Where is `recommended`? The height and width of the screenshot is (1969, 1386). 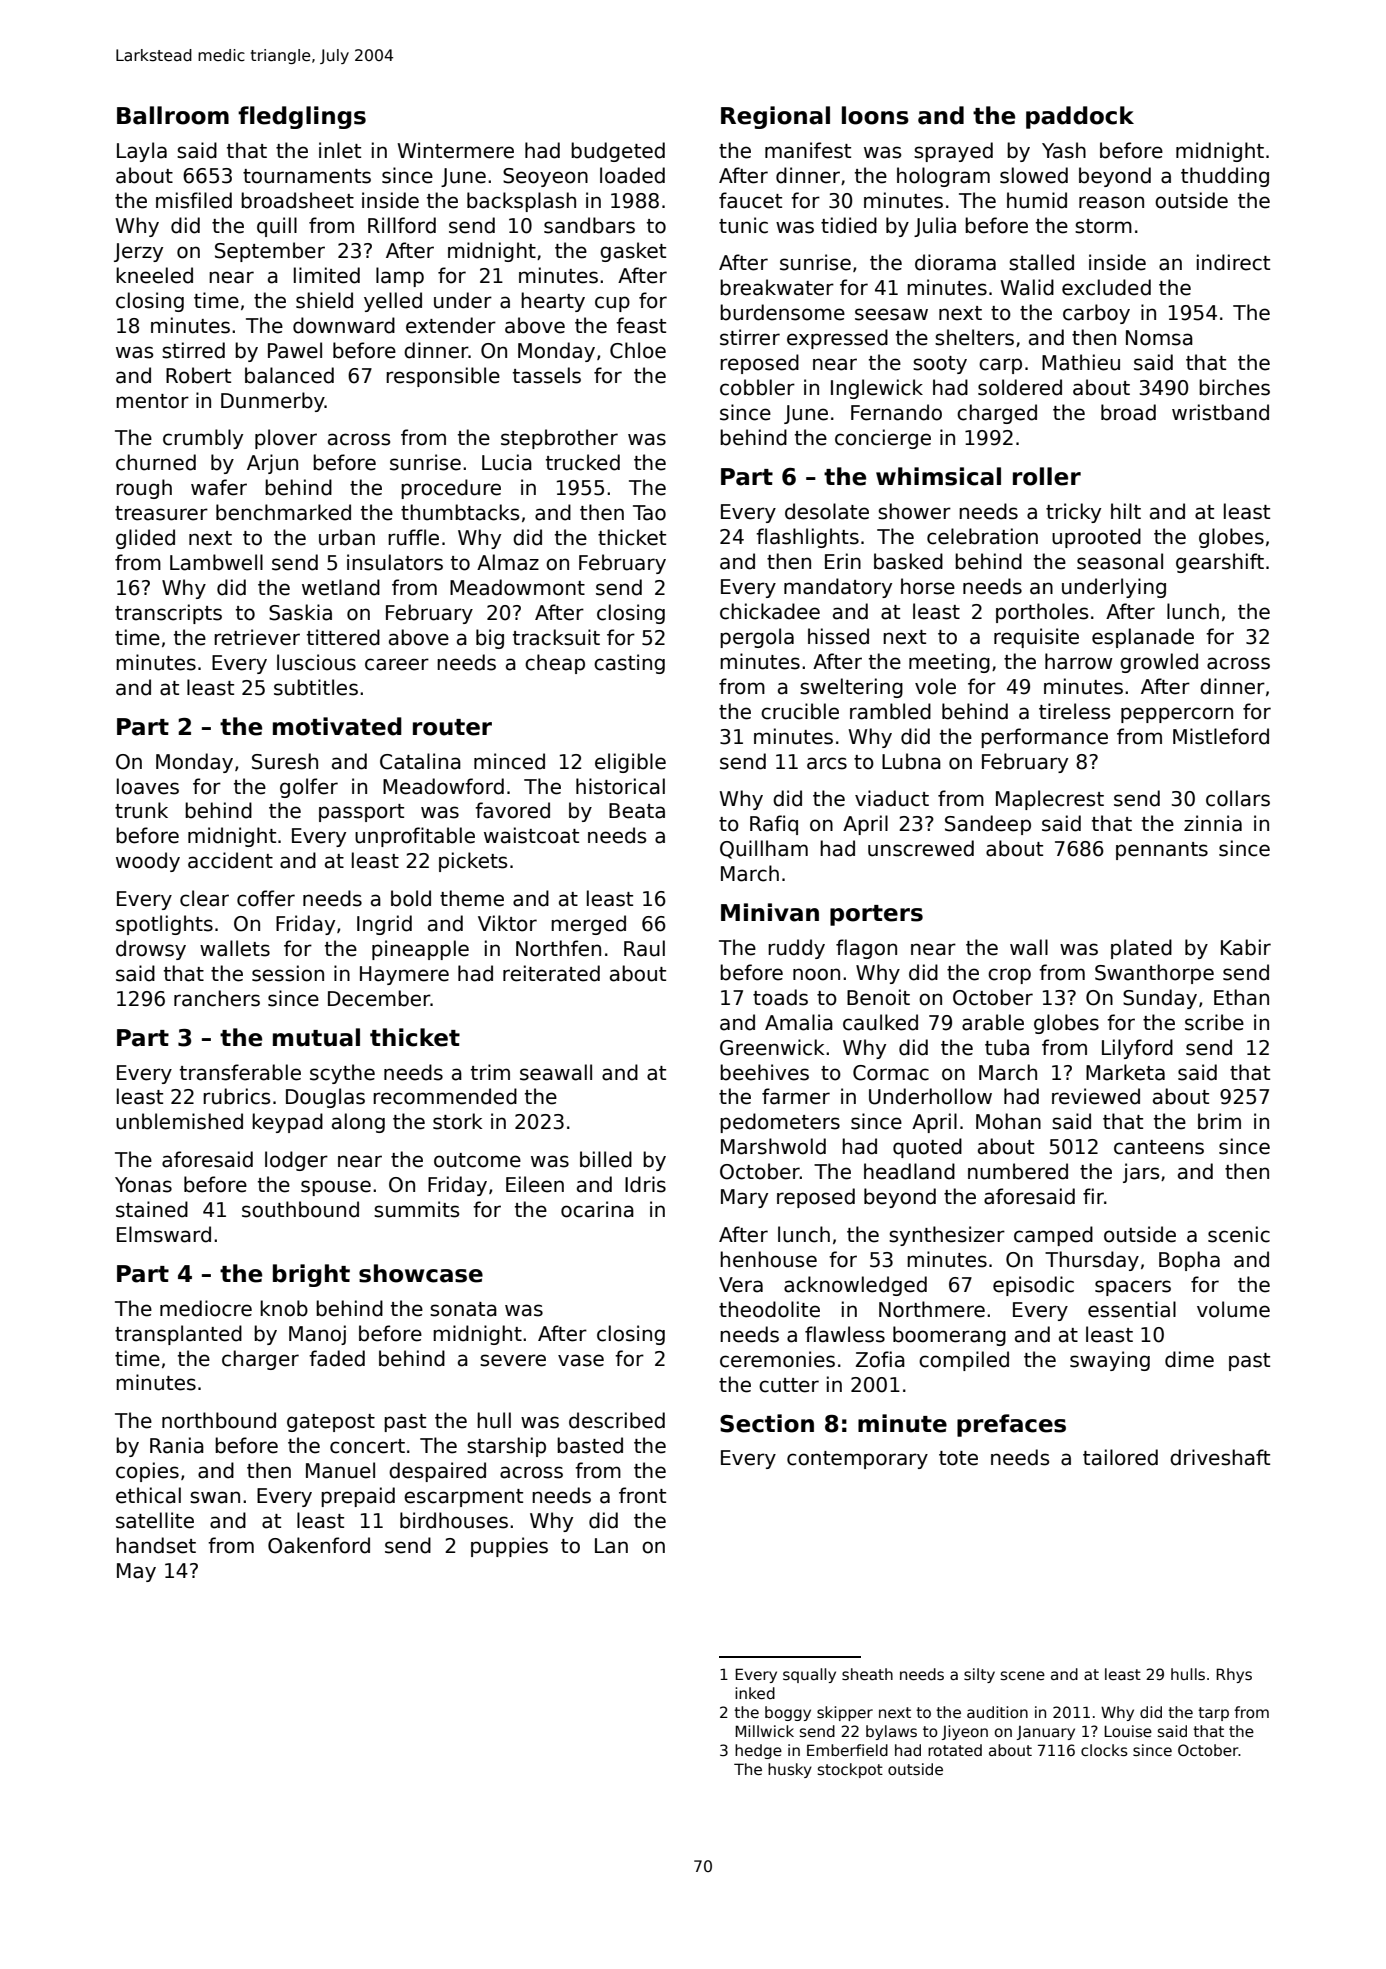 recommended is located at coordinates (445, 1096).
